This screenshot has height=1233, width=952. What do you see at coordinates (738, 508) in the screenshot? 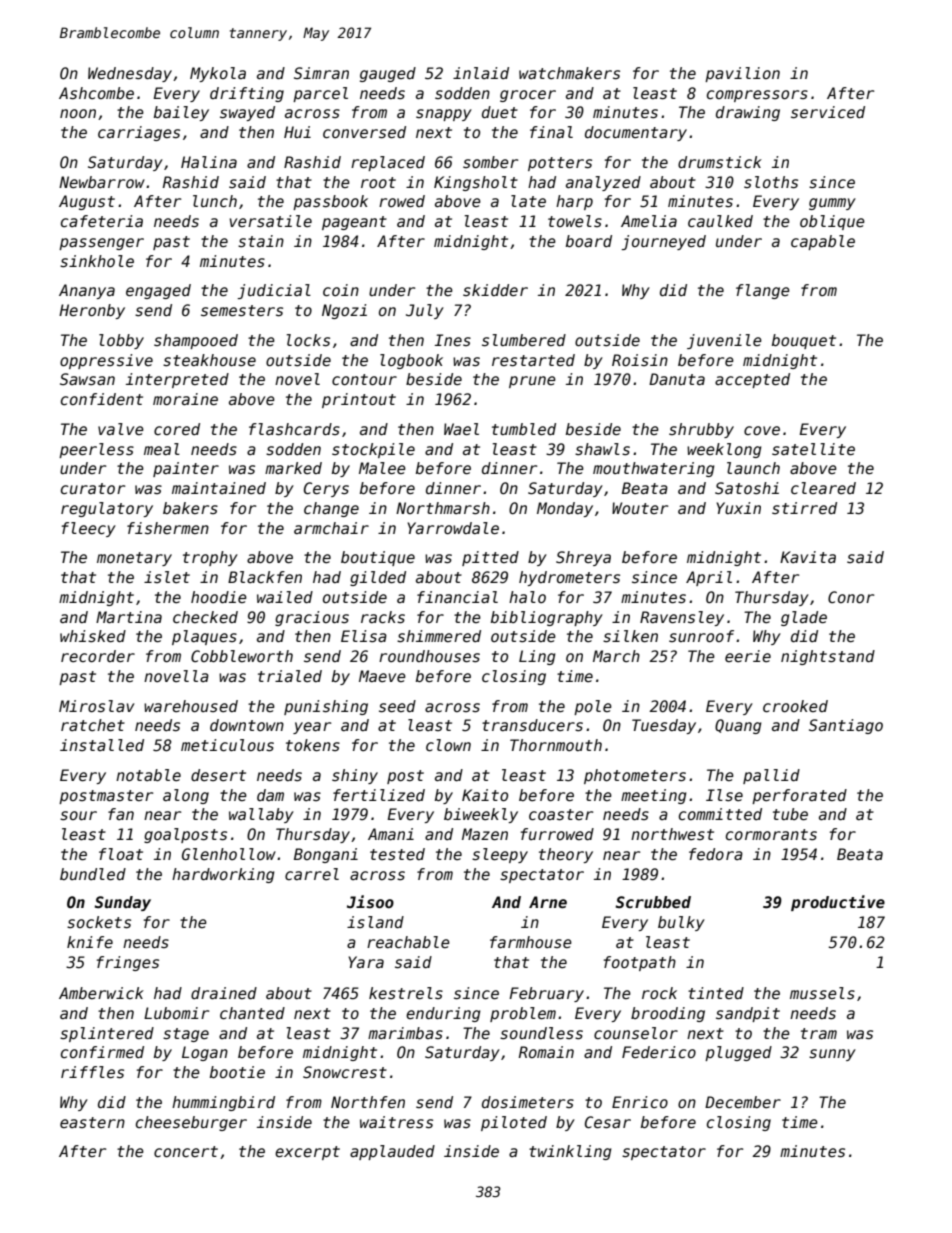
I see `Yuxin` at bounding box center [738, 508].
